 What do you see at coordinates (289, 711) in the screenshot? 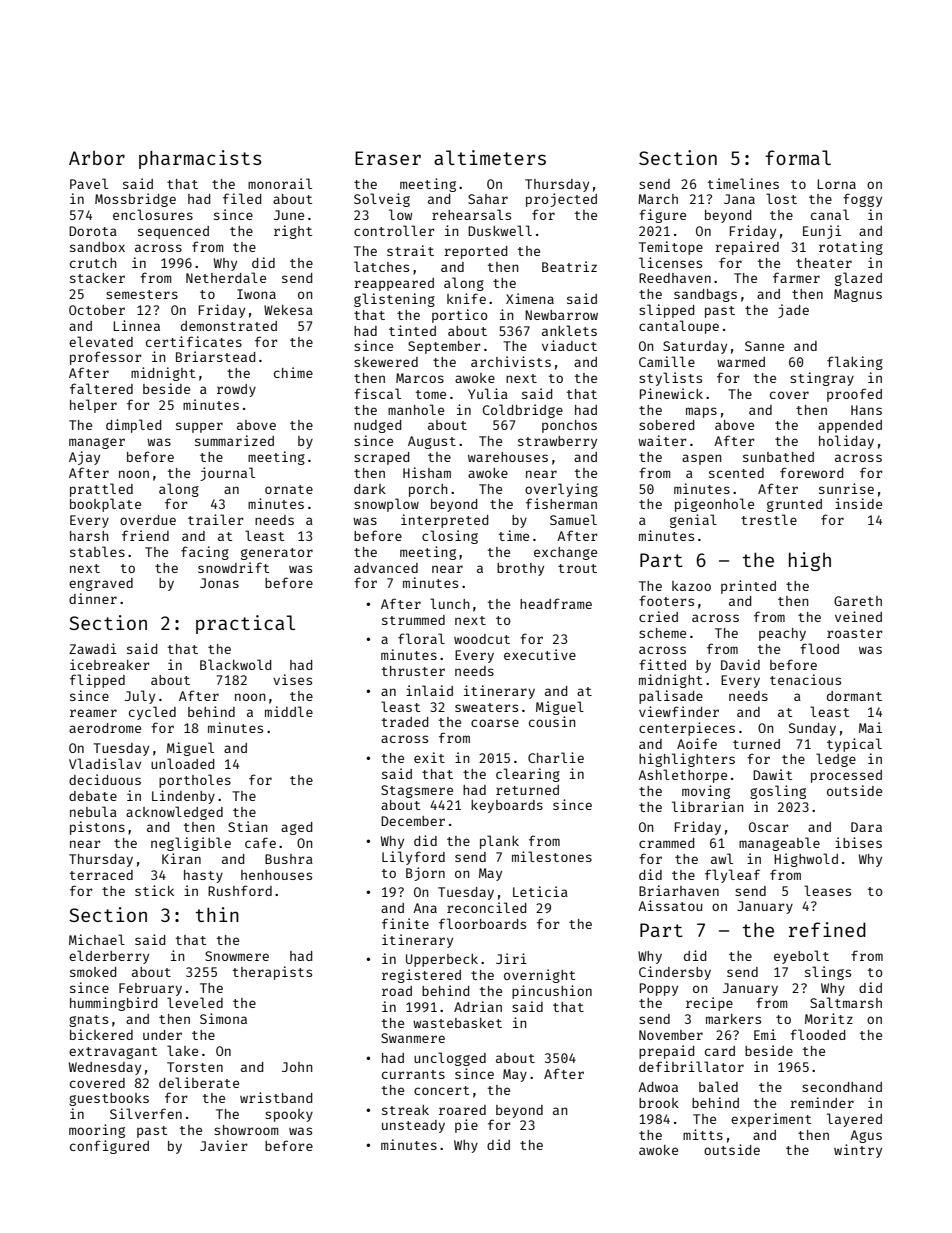
I see `middle` at bounding box center [289, 711].
